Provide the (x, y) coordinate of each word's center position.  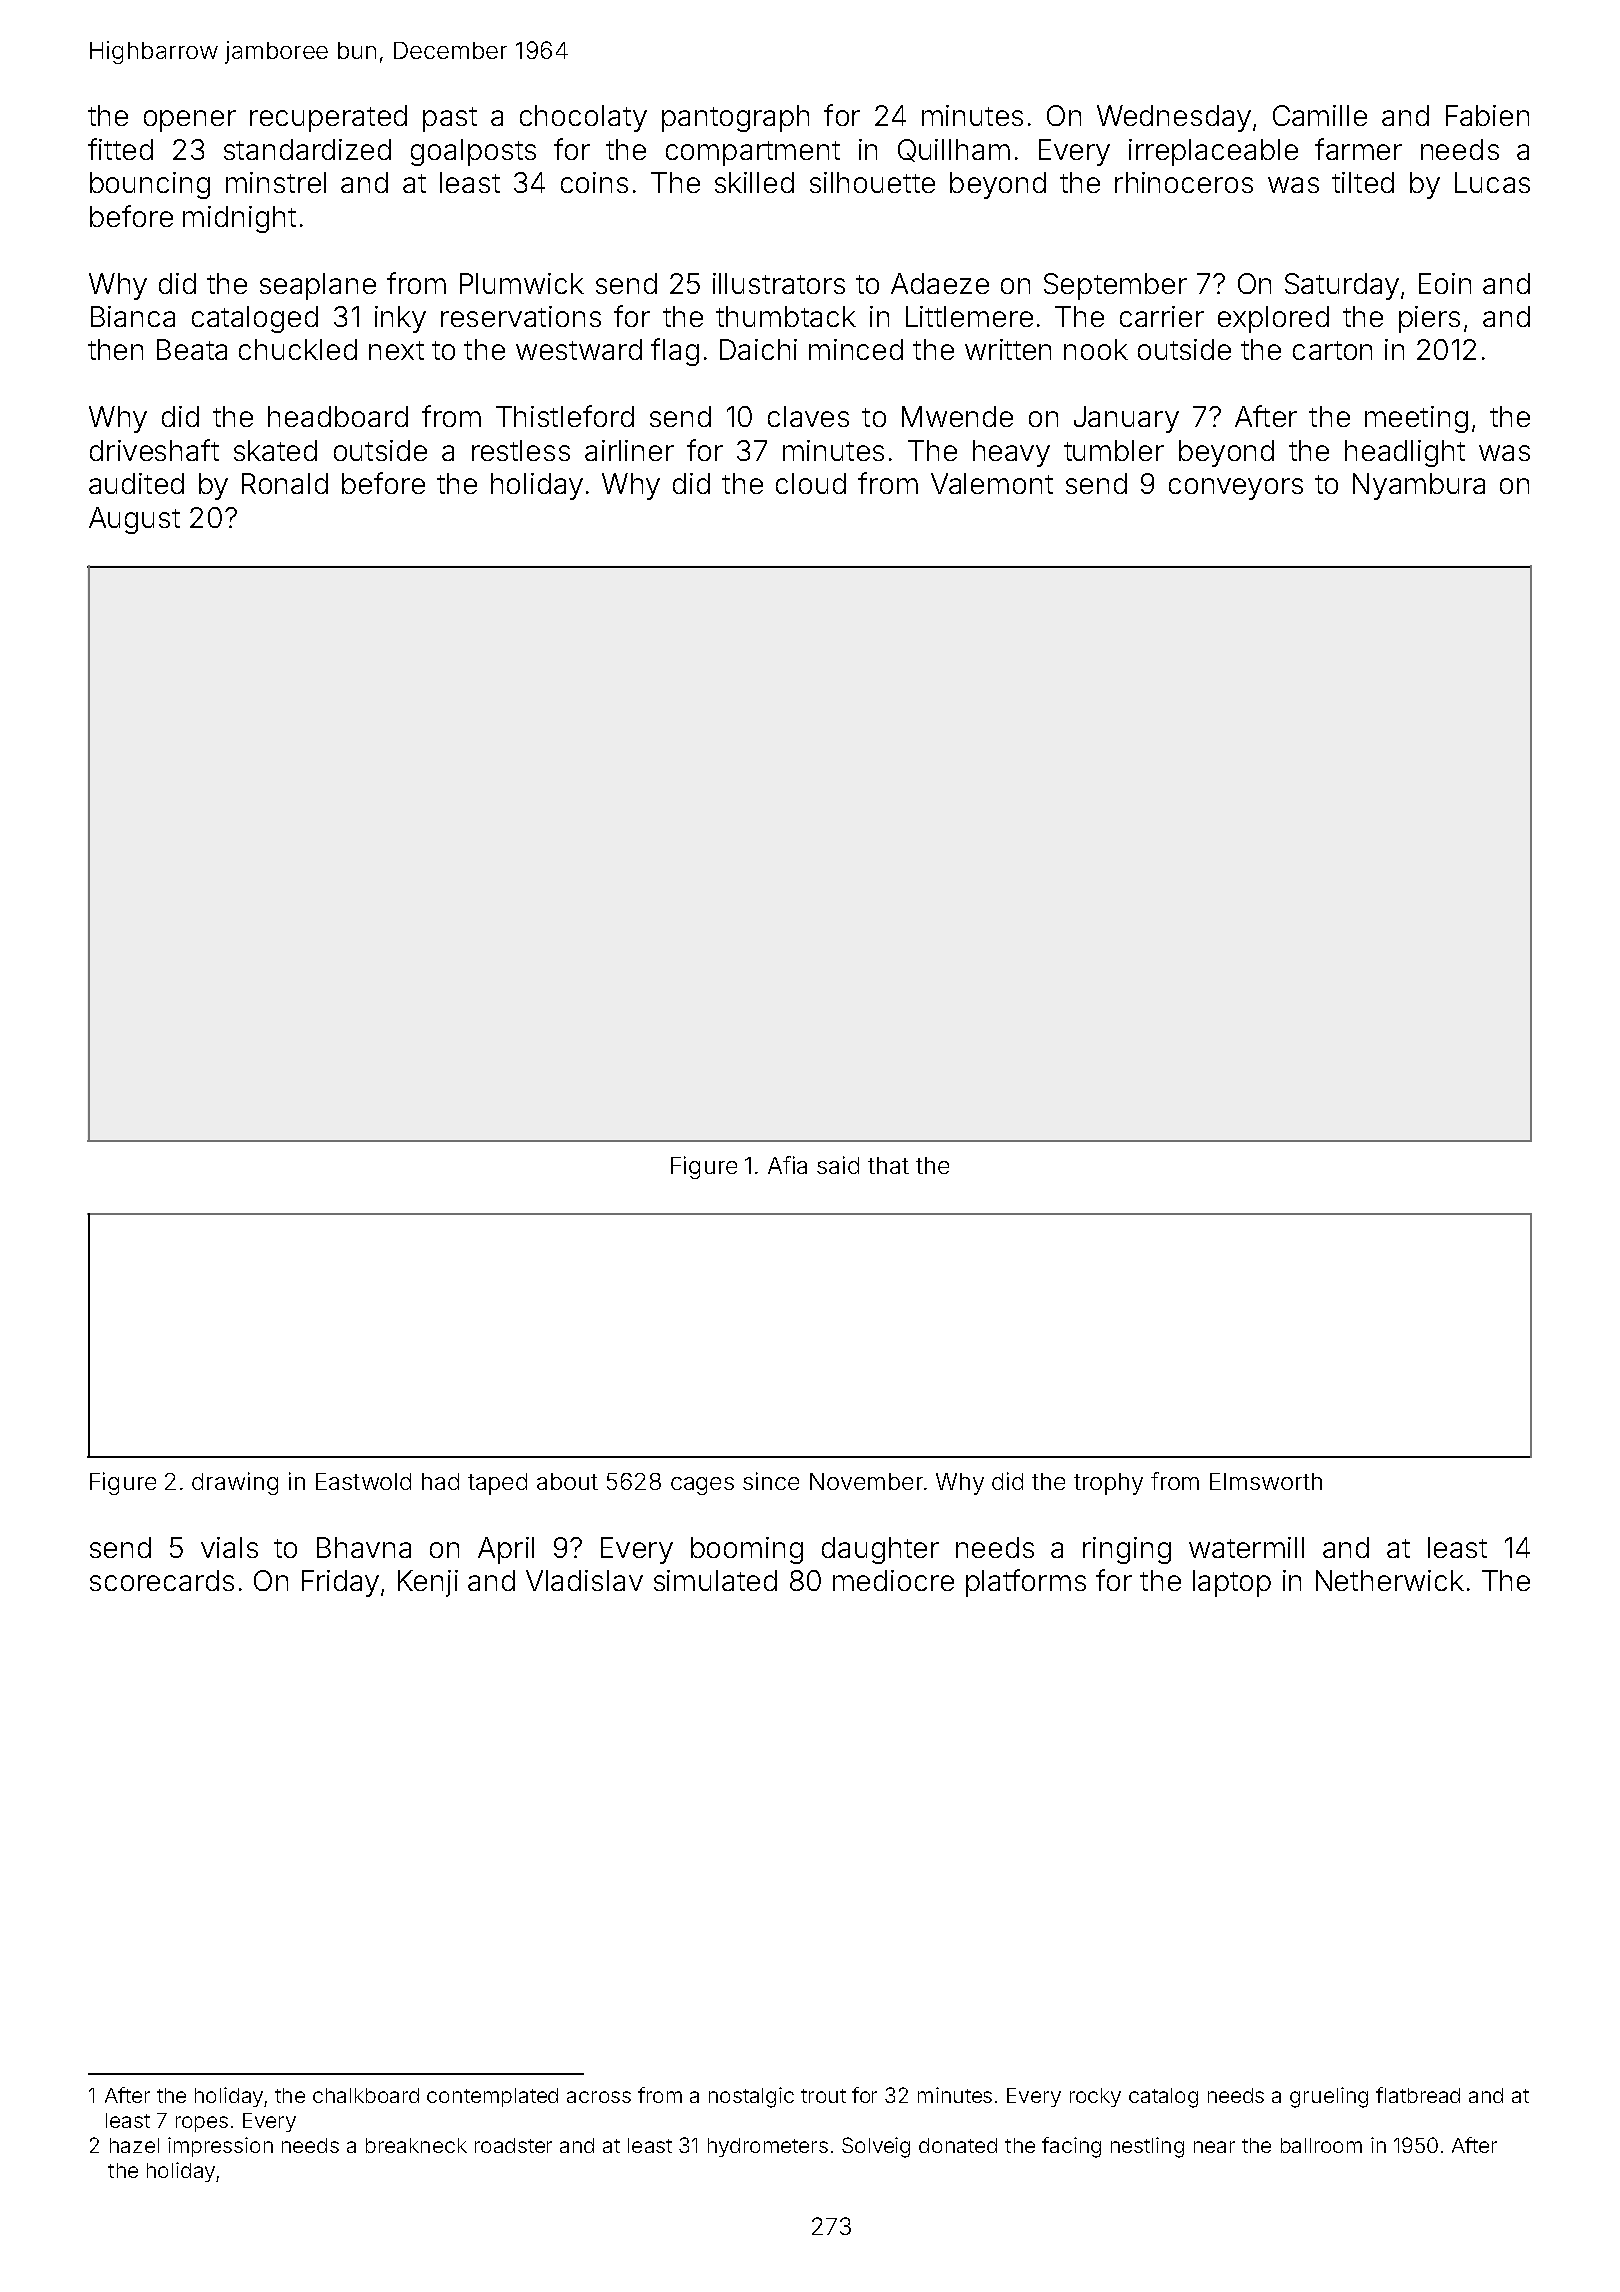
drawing (235, 1483)
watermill (1246, 1547)
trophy (1108, 1484)
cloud (811, 483)
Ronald (285, 483)
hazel (134, 2145)
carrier (1162, 316)
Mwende (957, 416)
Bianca (133, 316)
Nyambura (1419, 486)
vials (229, 1547)
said (838, 1165)
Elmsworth (1266, 1481)
